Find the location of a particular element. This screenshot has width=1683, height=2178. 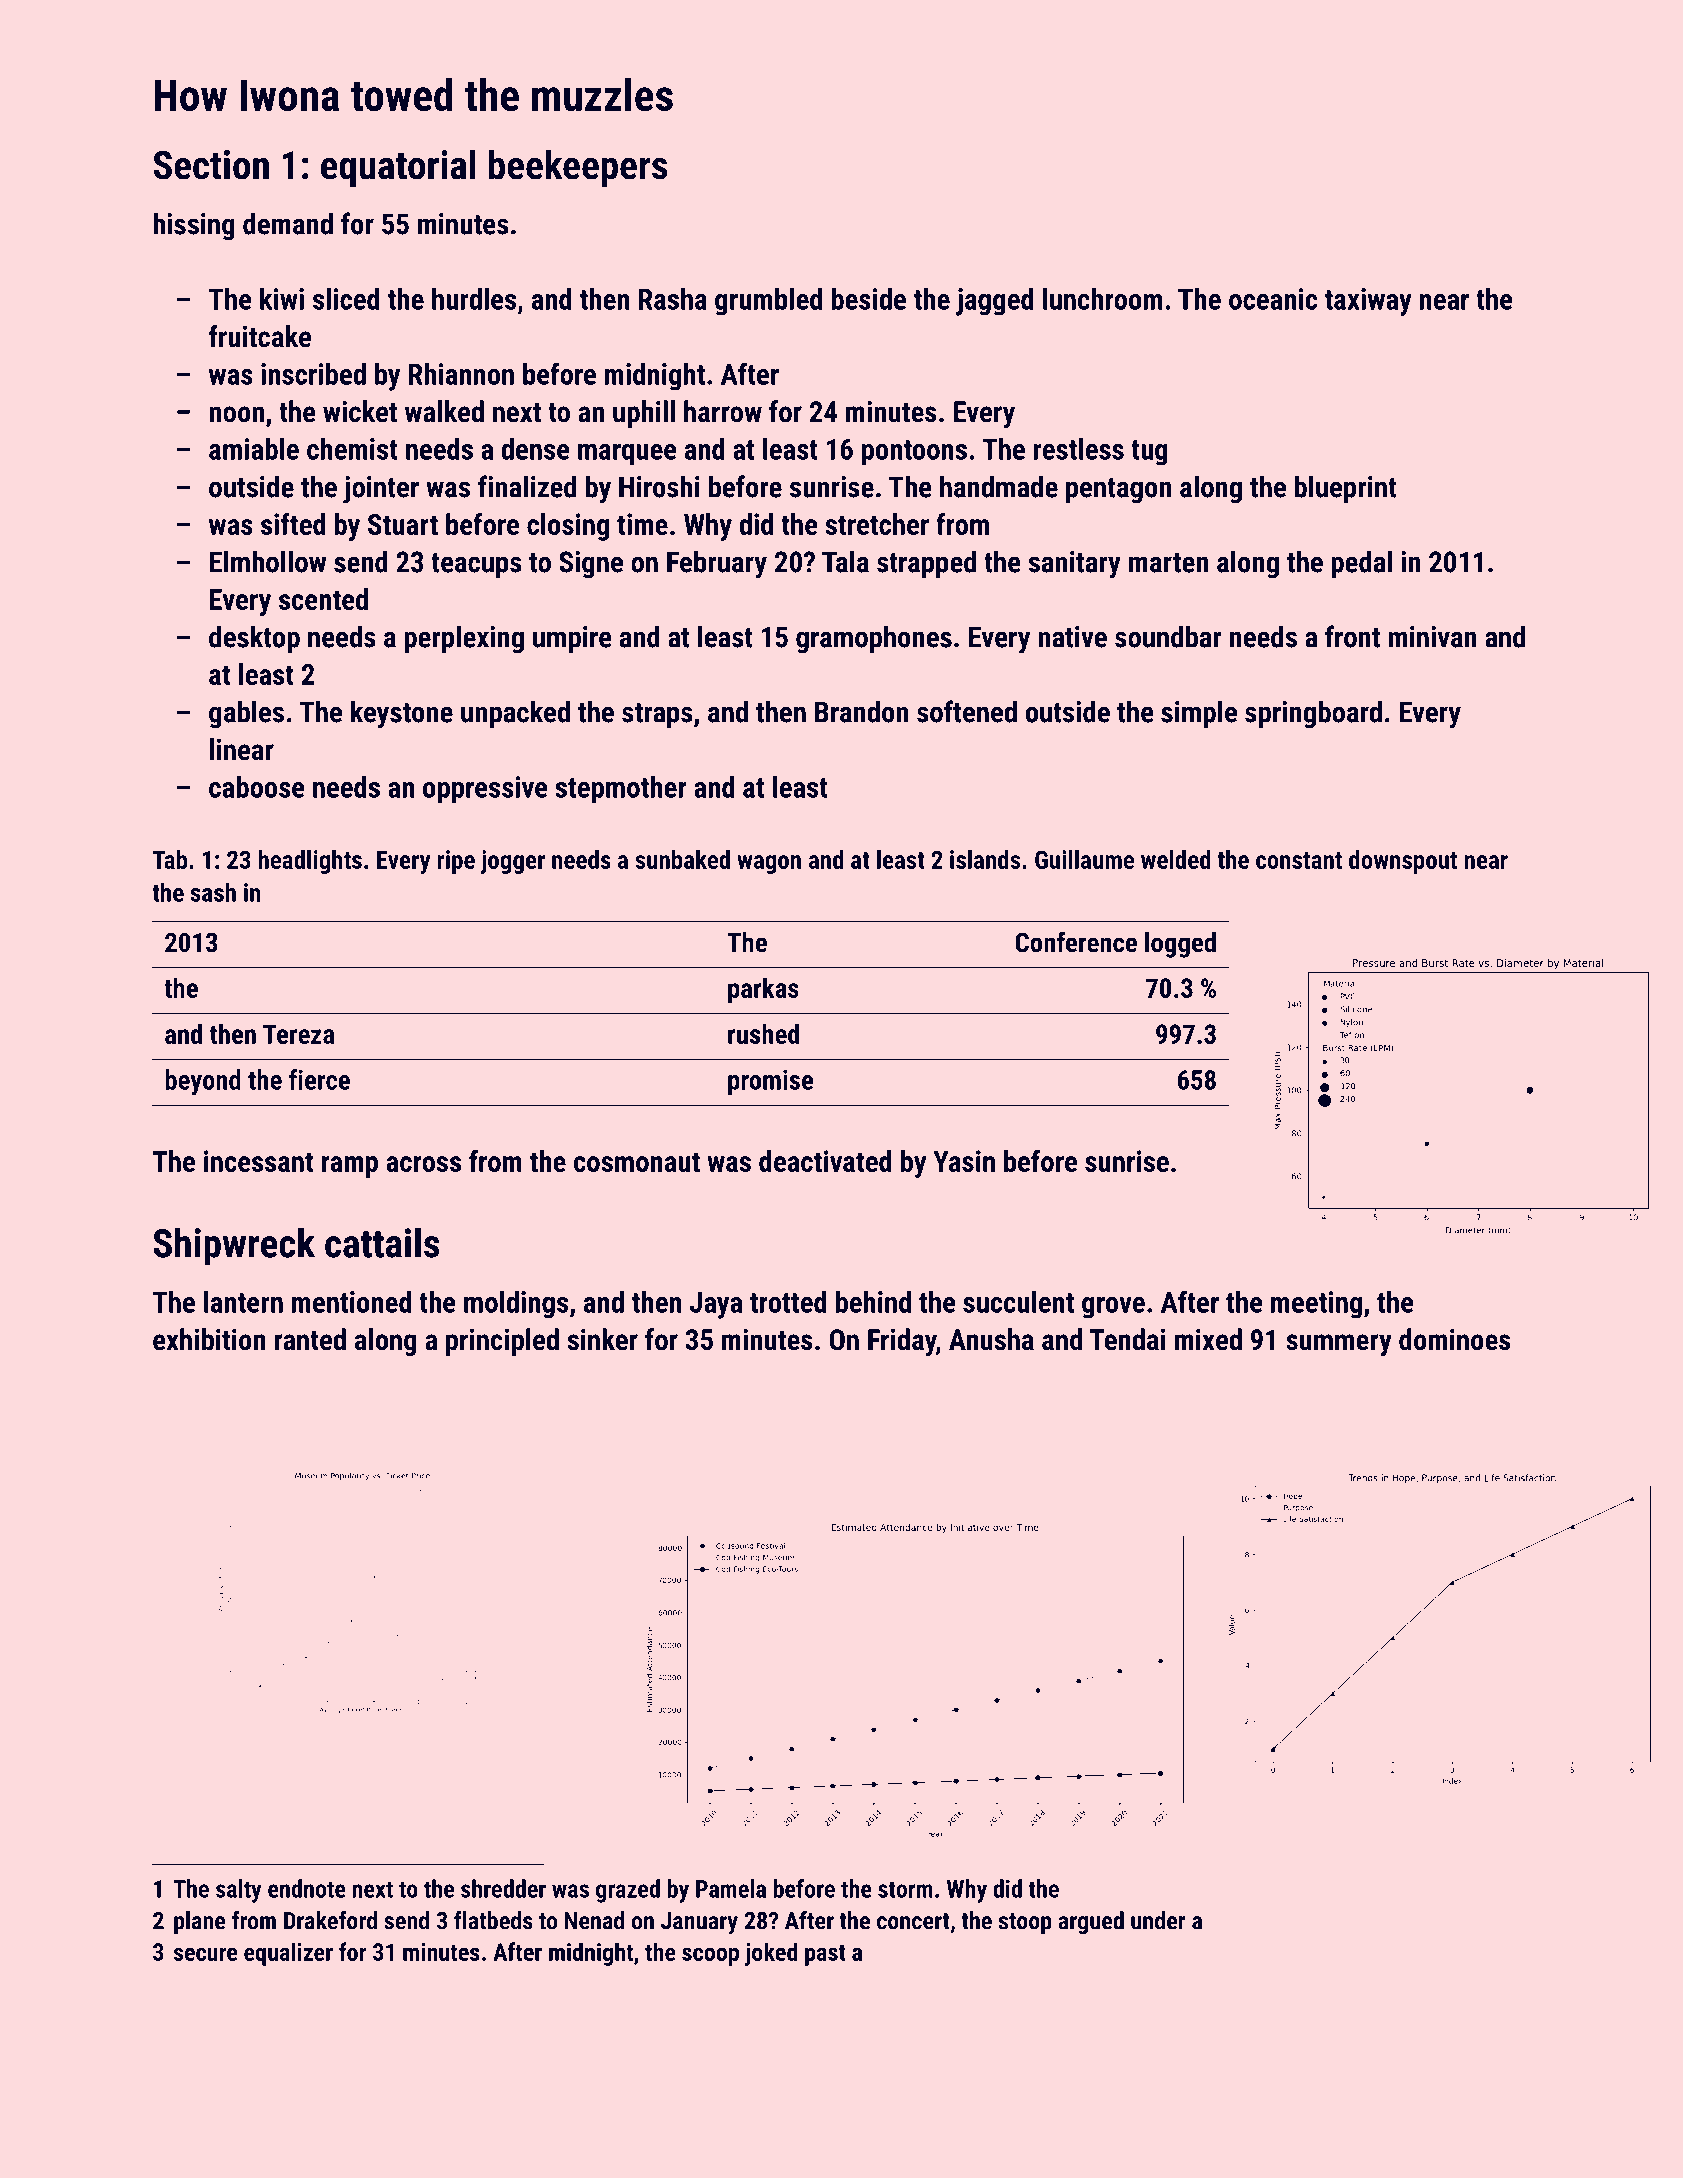

under is located at coordinates (1158, 1920).
